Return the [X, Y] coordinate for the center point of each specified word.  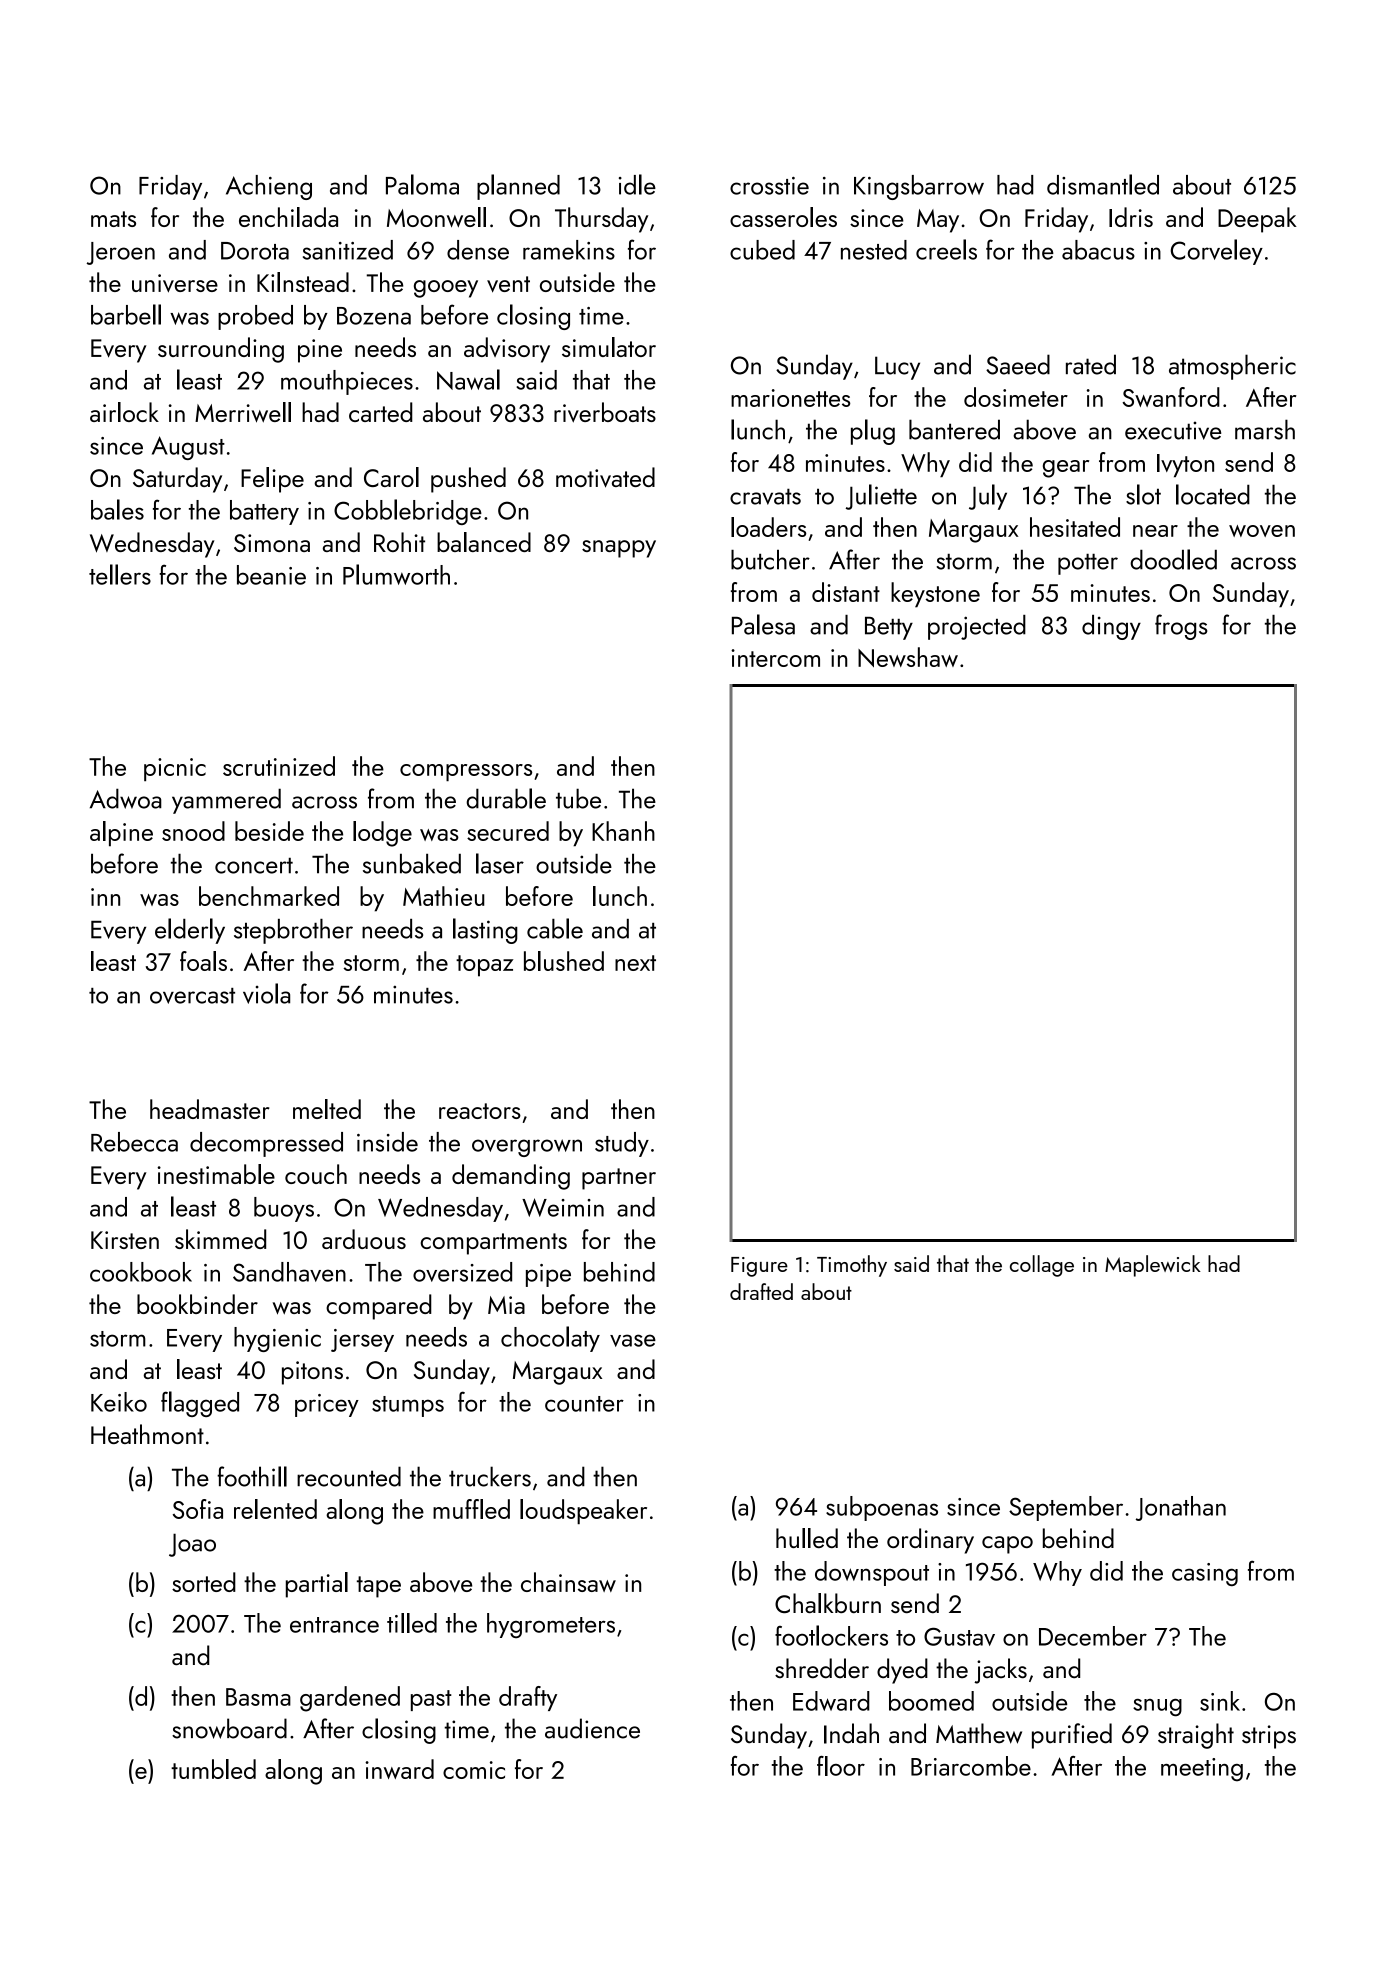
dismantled [1103, 184]
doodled [1173, 559]
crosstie [769, 186]
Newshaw [908, 657]
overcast [192, 996]
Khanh [623, 831]
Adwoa [126, 798]
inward [399, 1769]
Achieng [269, 187]
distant [846, 592]
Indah [851, 1733]
